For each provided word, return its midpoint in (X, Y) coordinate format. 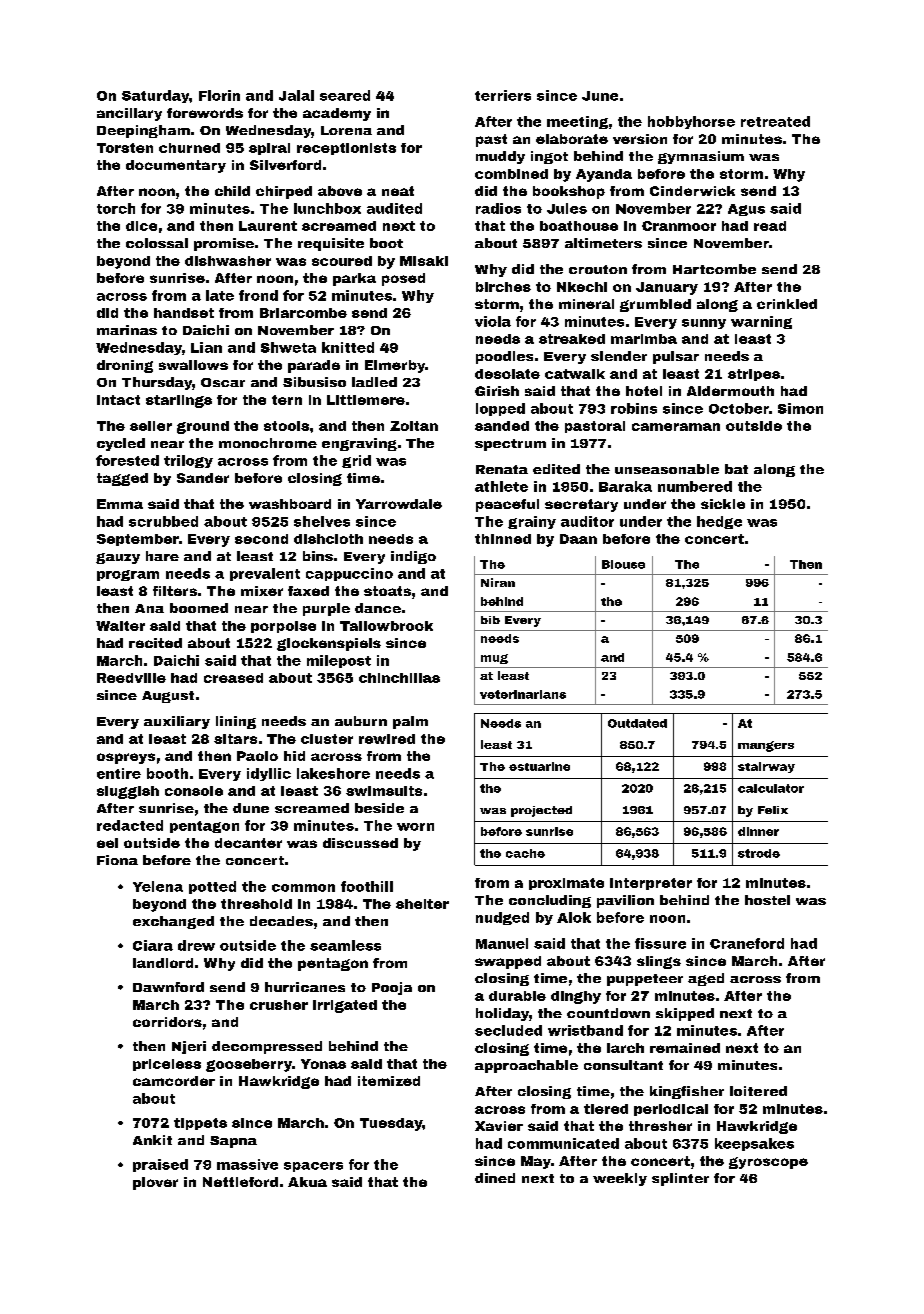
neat (398, 191)
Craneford (747, 943)
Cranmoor (679, 226)
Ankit (152, 1140)
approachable (526, 1066)
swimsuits (384, 791)
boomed (199, 608)
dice (141, 226)
